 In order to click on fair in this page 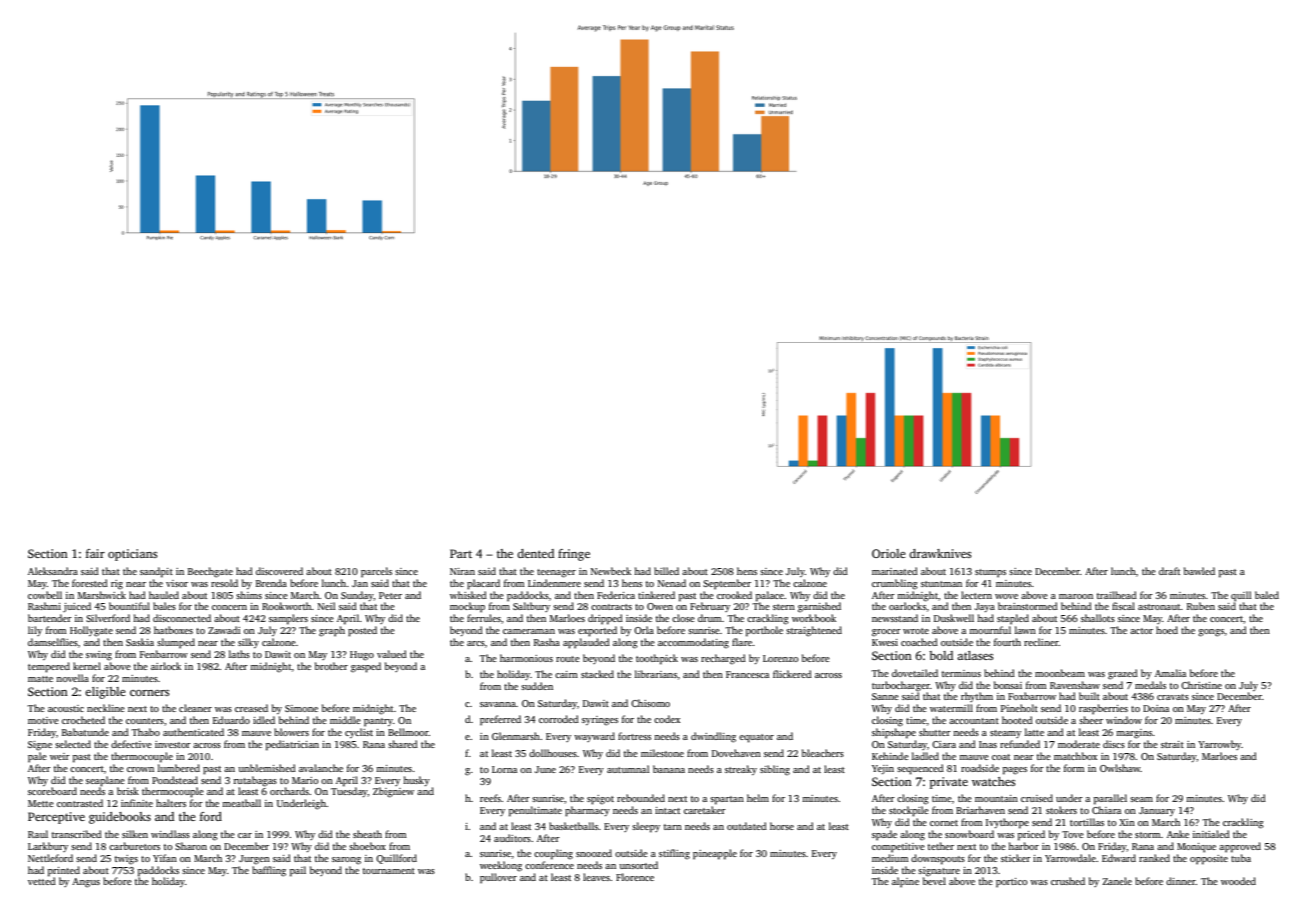, I will do `click(95, 553)`.
